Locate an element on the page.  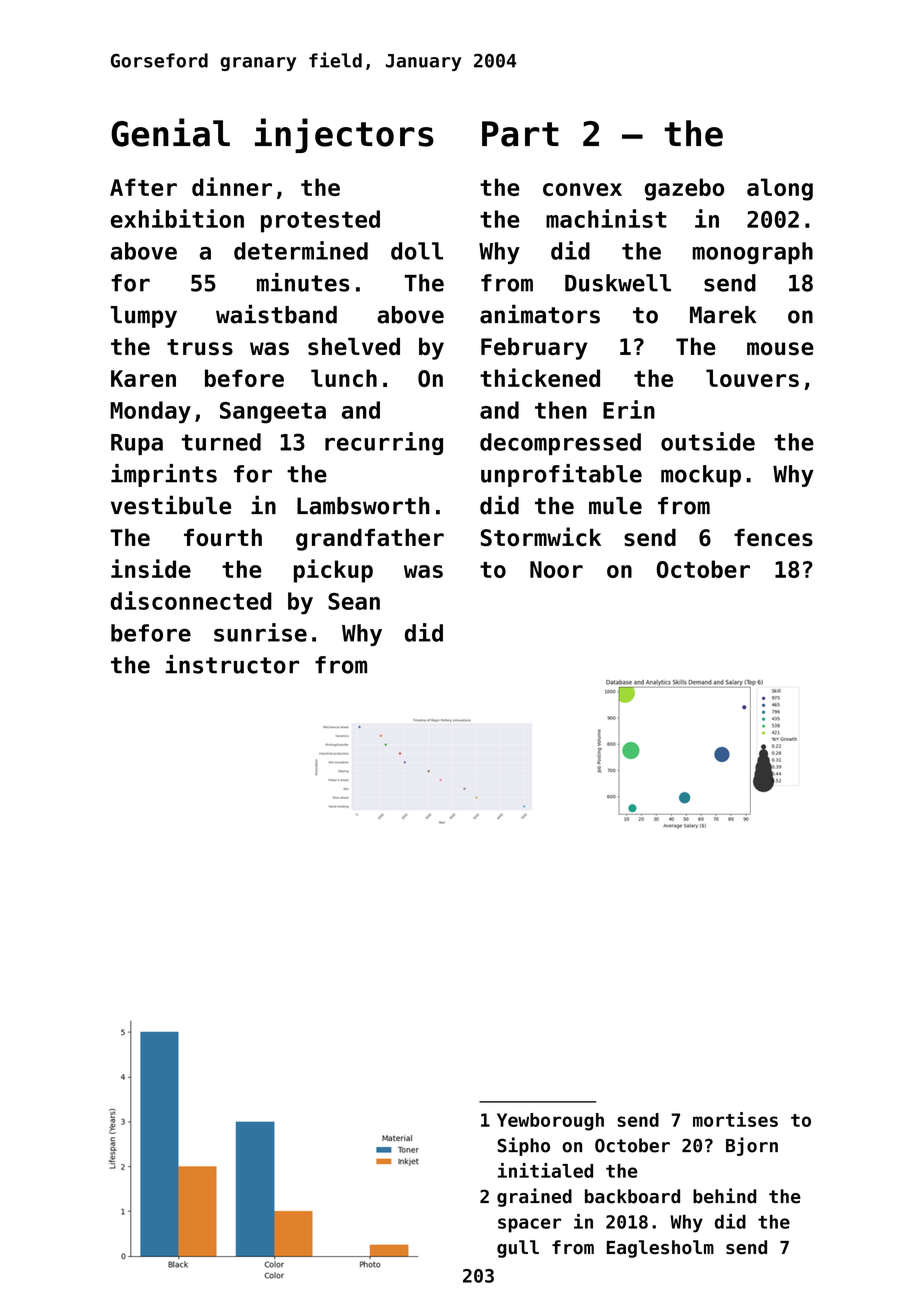
instructor is located at coordinates (232, 664).
